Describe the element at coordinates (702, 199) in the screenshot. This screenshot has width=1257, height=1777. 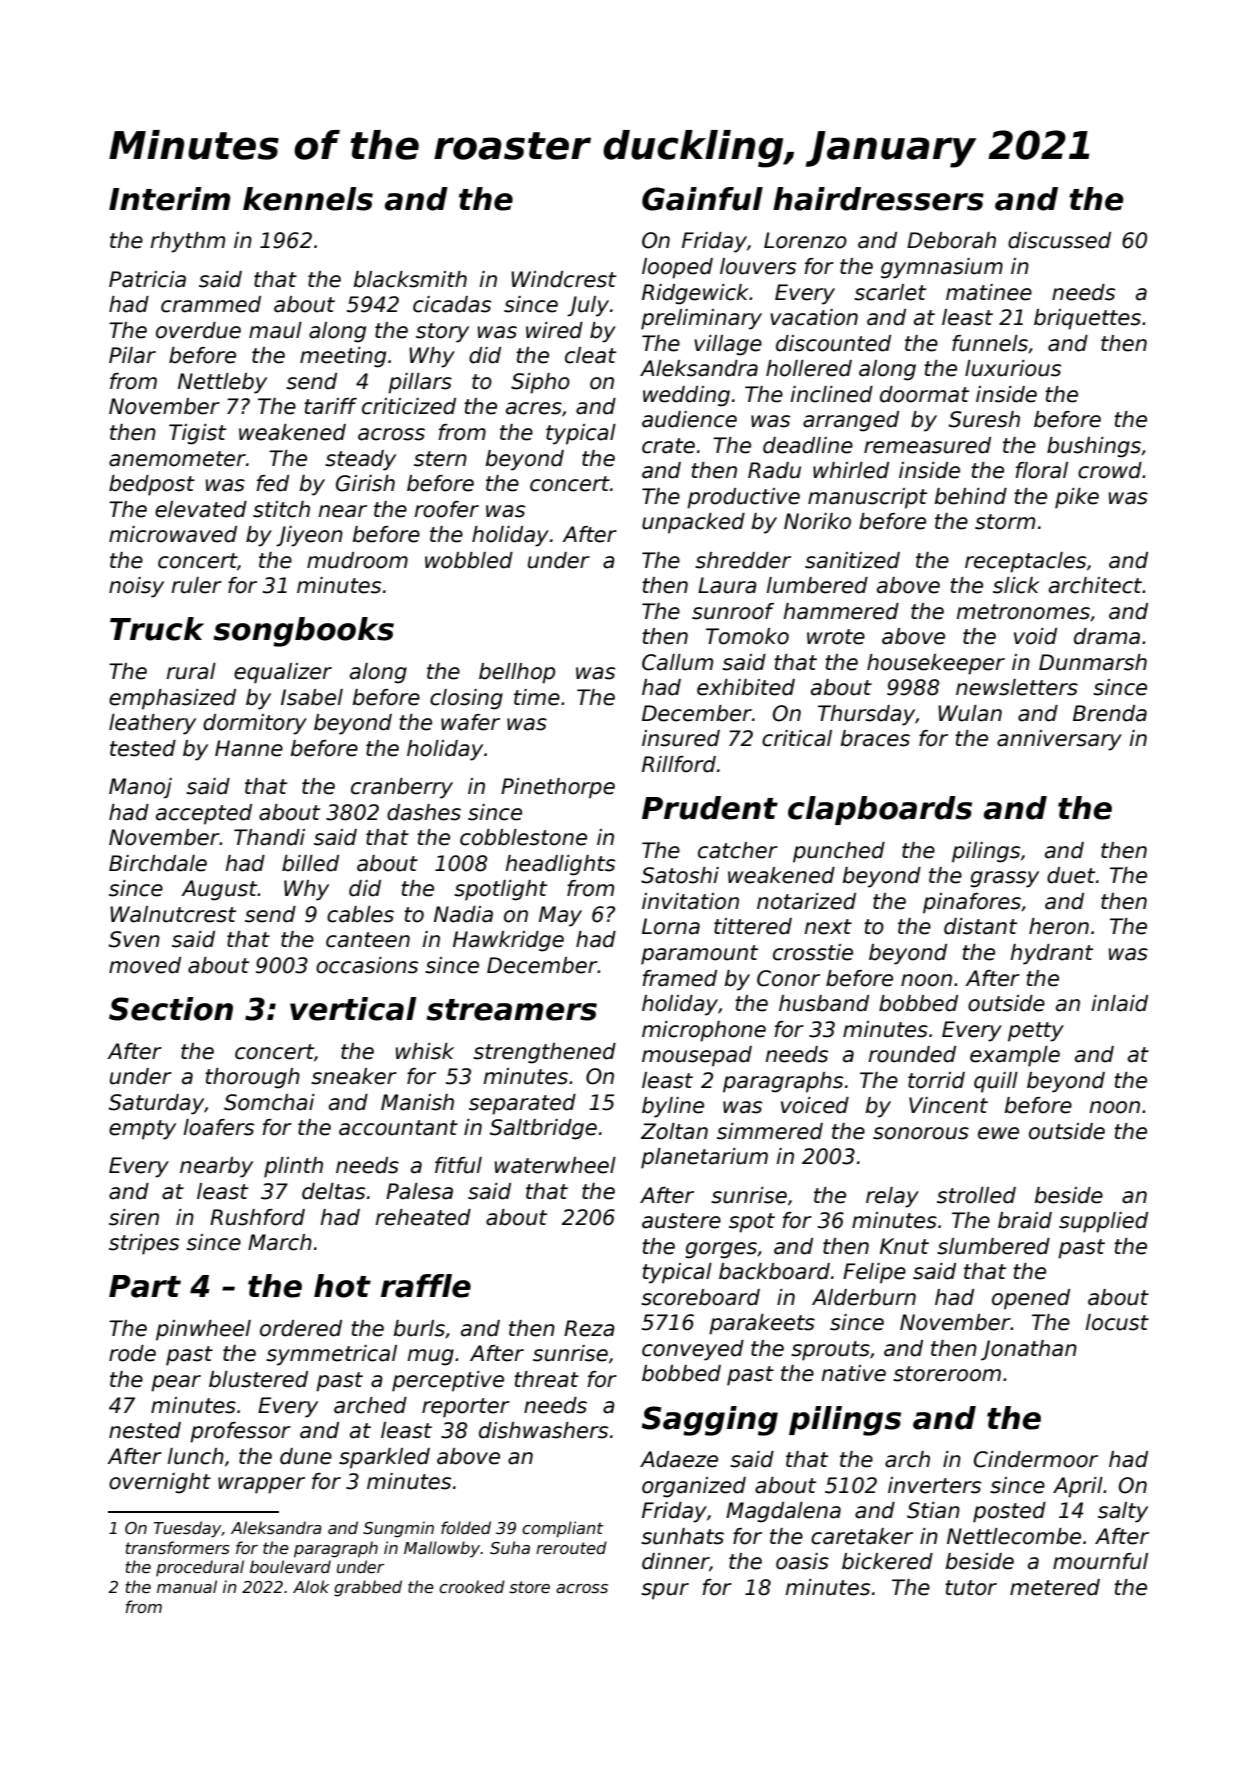
I see `Gainful` at that location.
